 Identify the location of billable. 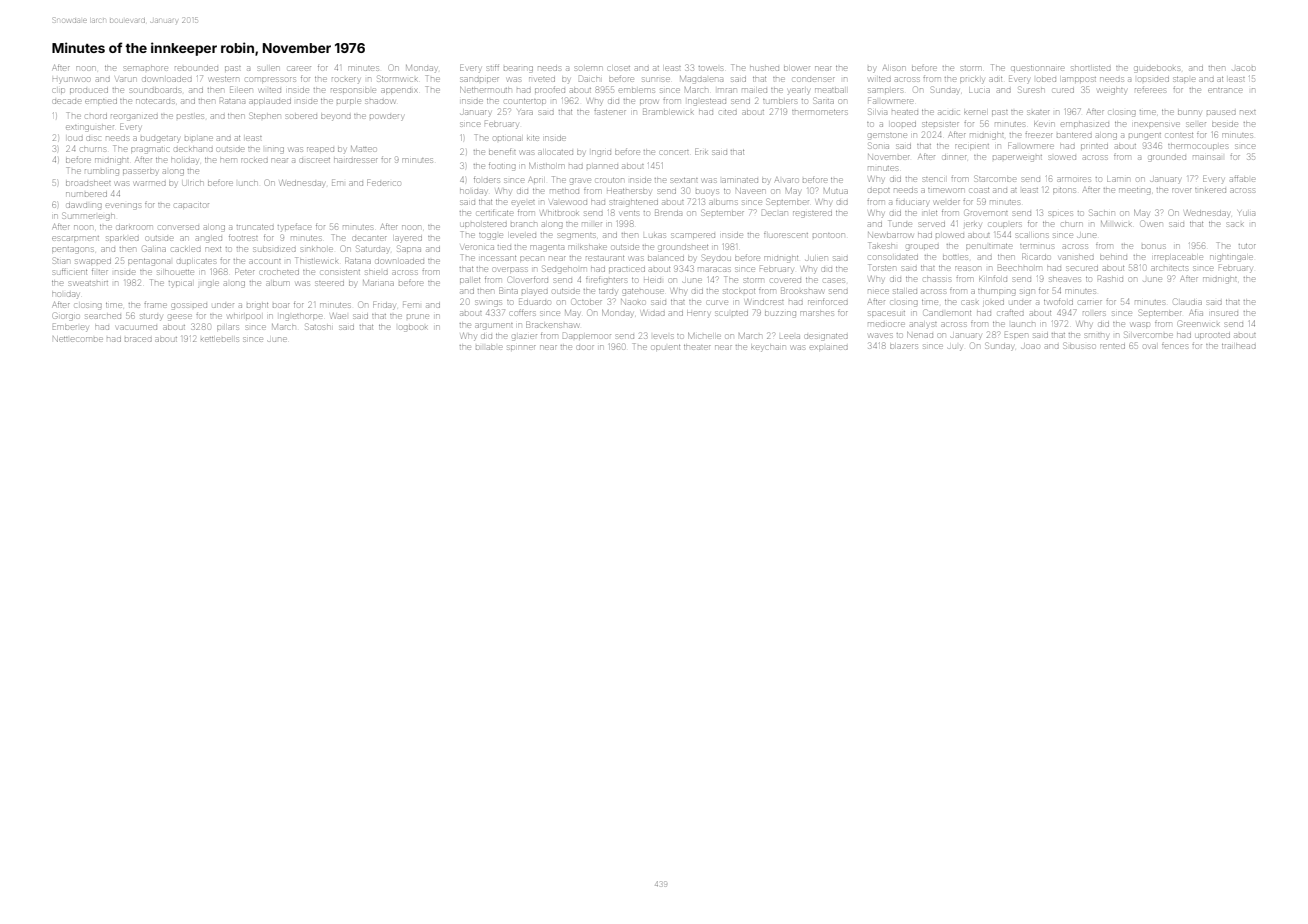
(489, 347).
